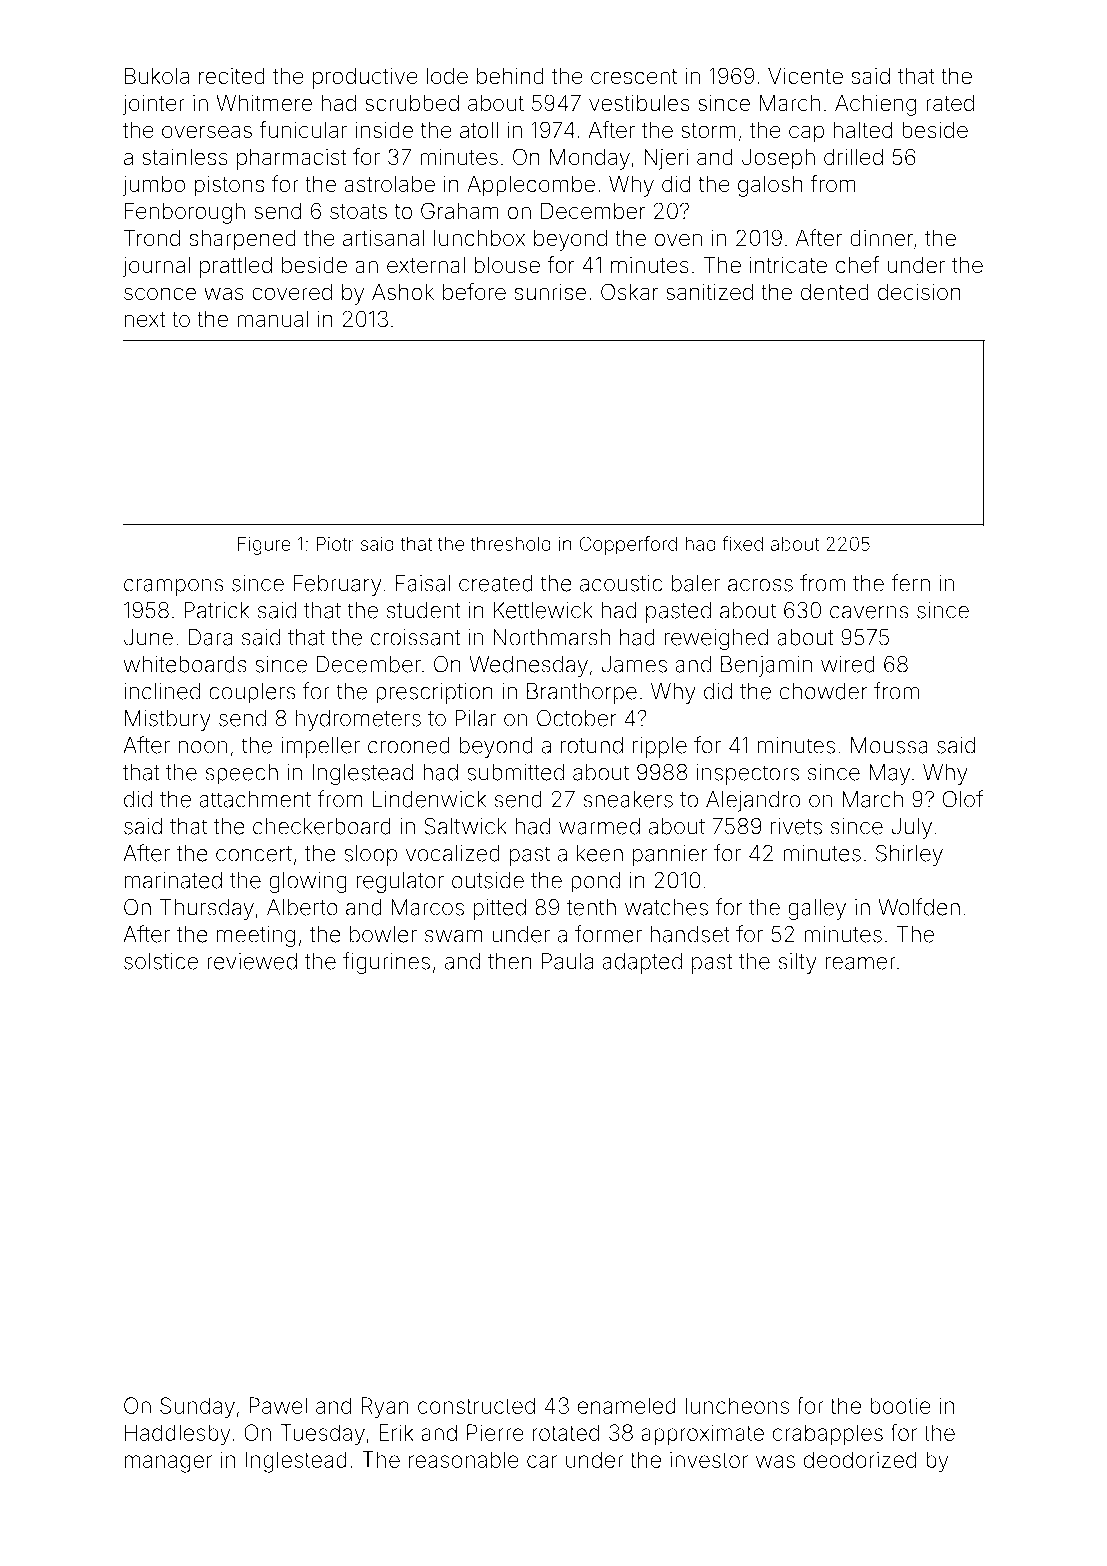  I want to click on deodorized, so click(860, 1459).
